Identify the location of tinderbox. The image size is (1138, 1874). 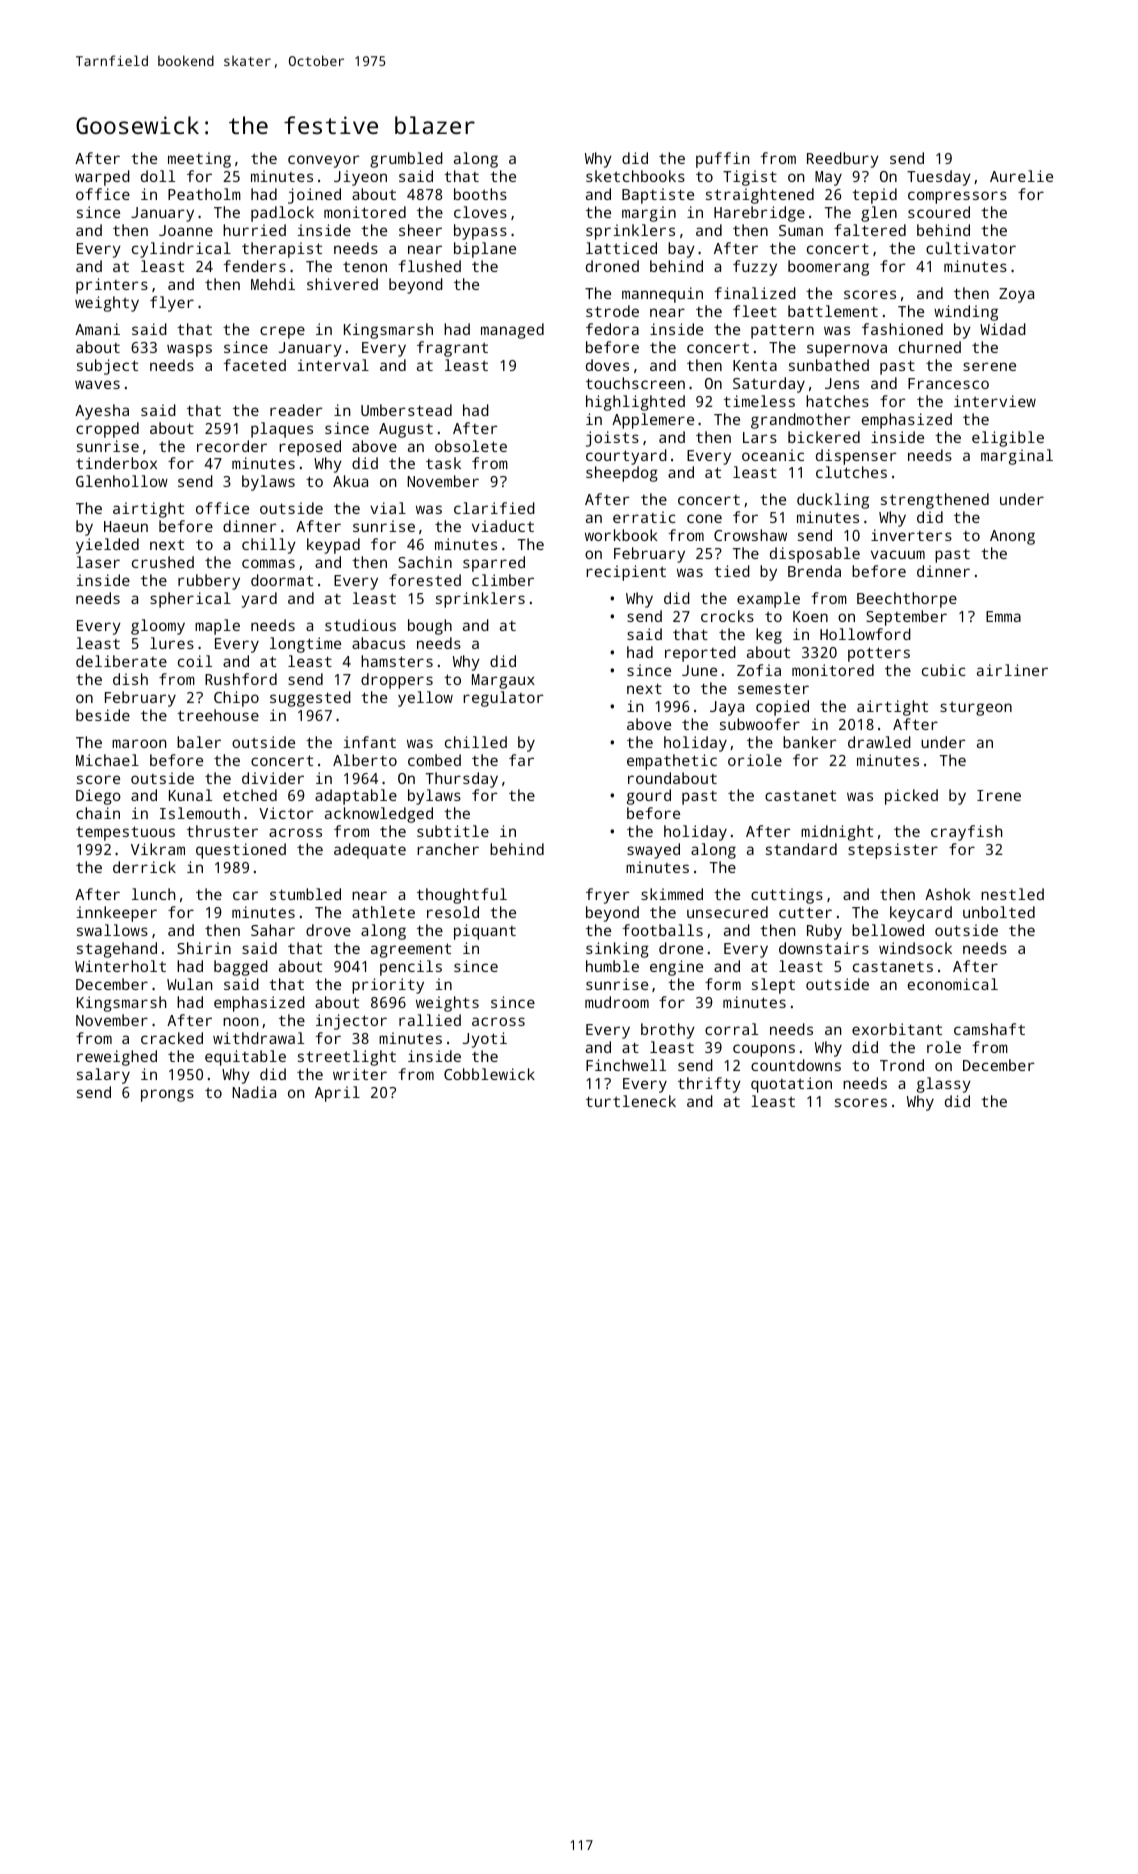
(116, 463).
